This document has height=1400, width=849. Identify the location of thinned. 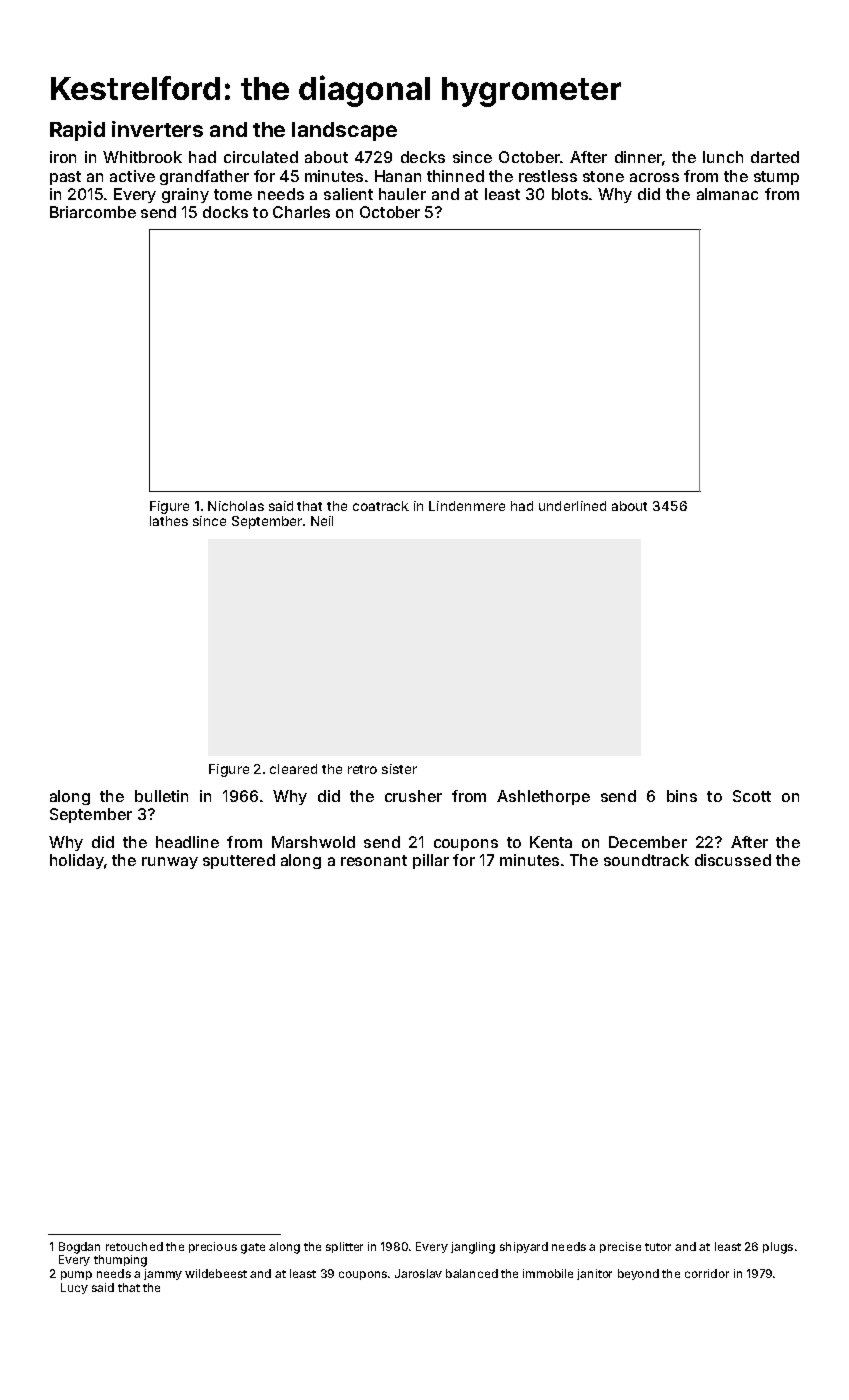
(455, 176).
